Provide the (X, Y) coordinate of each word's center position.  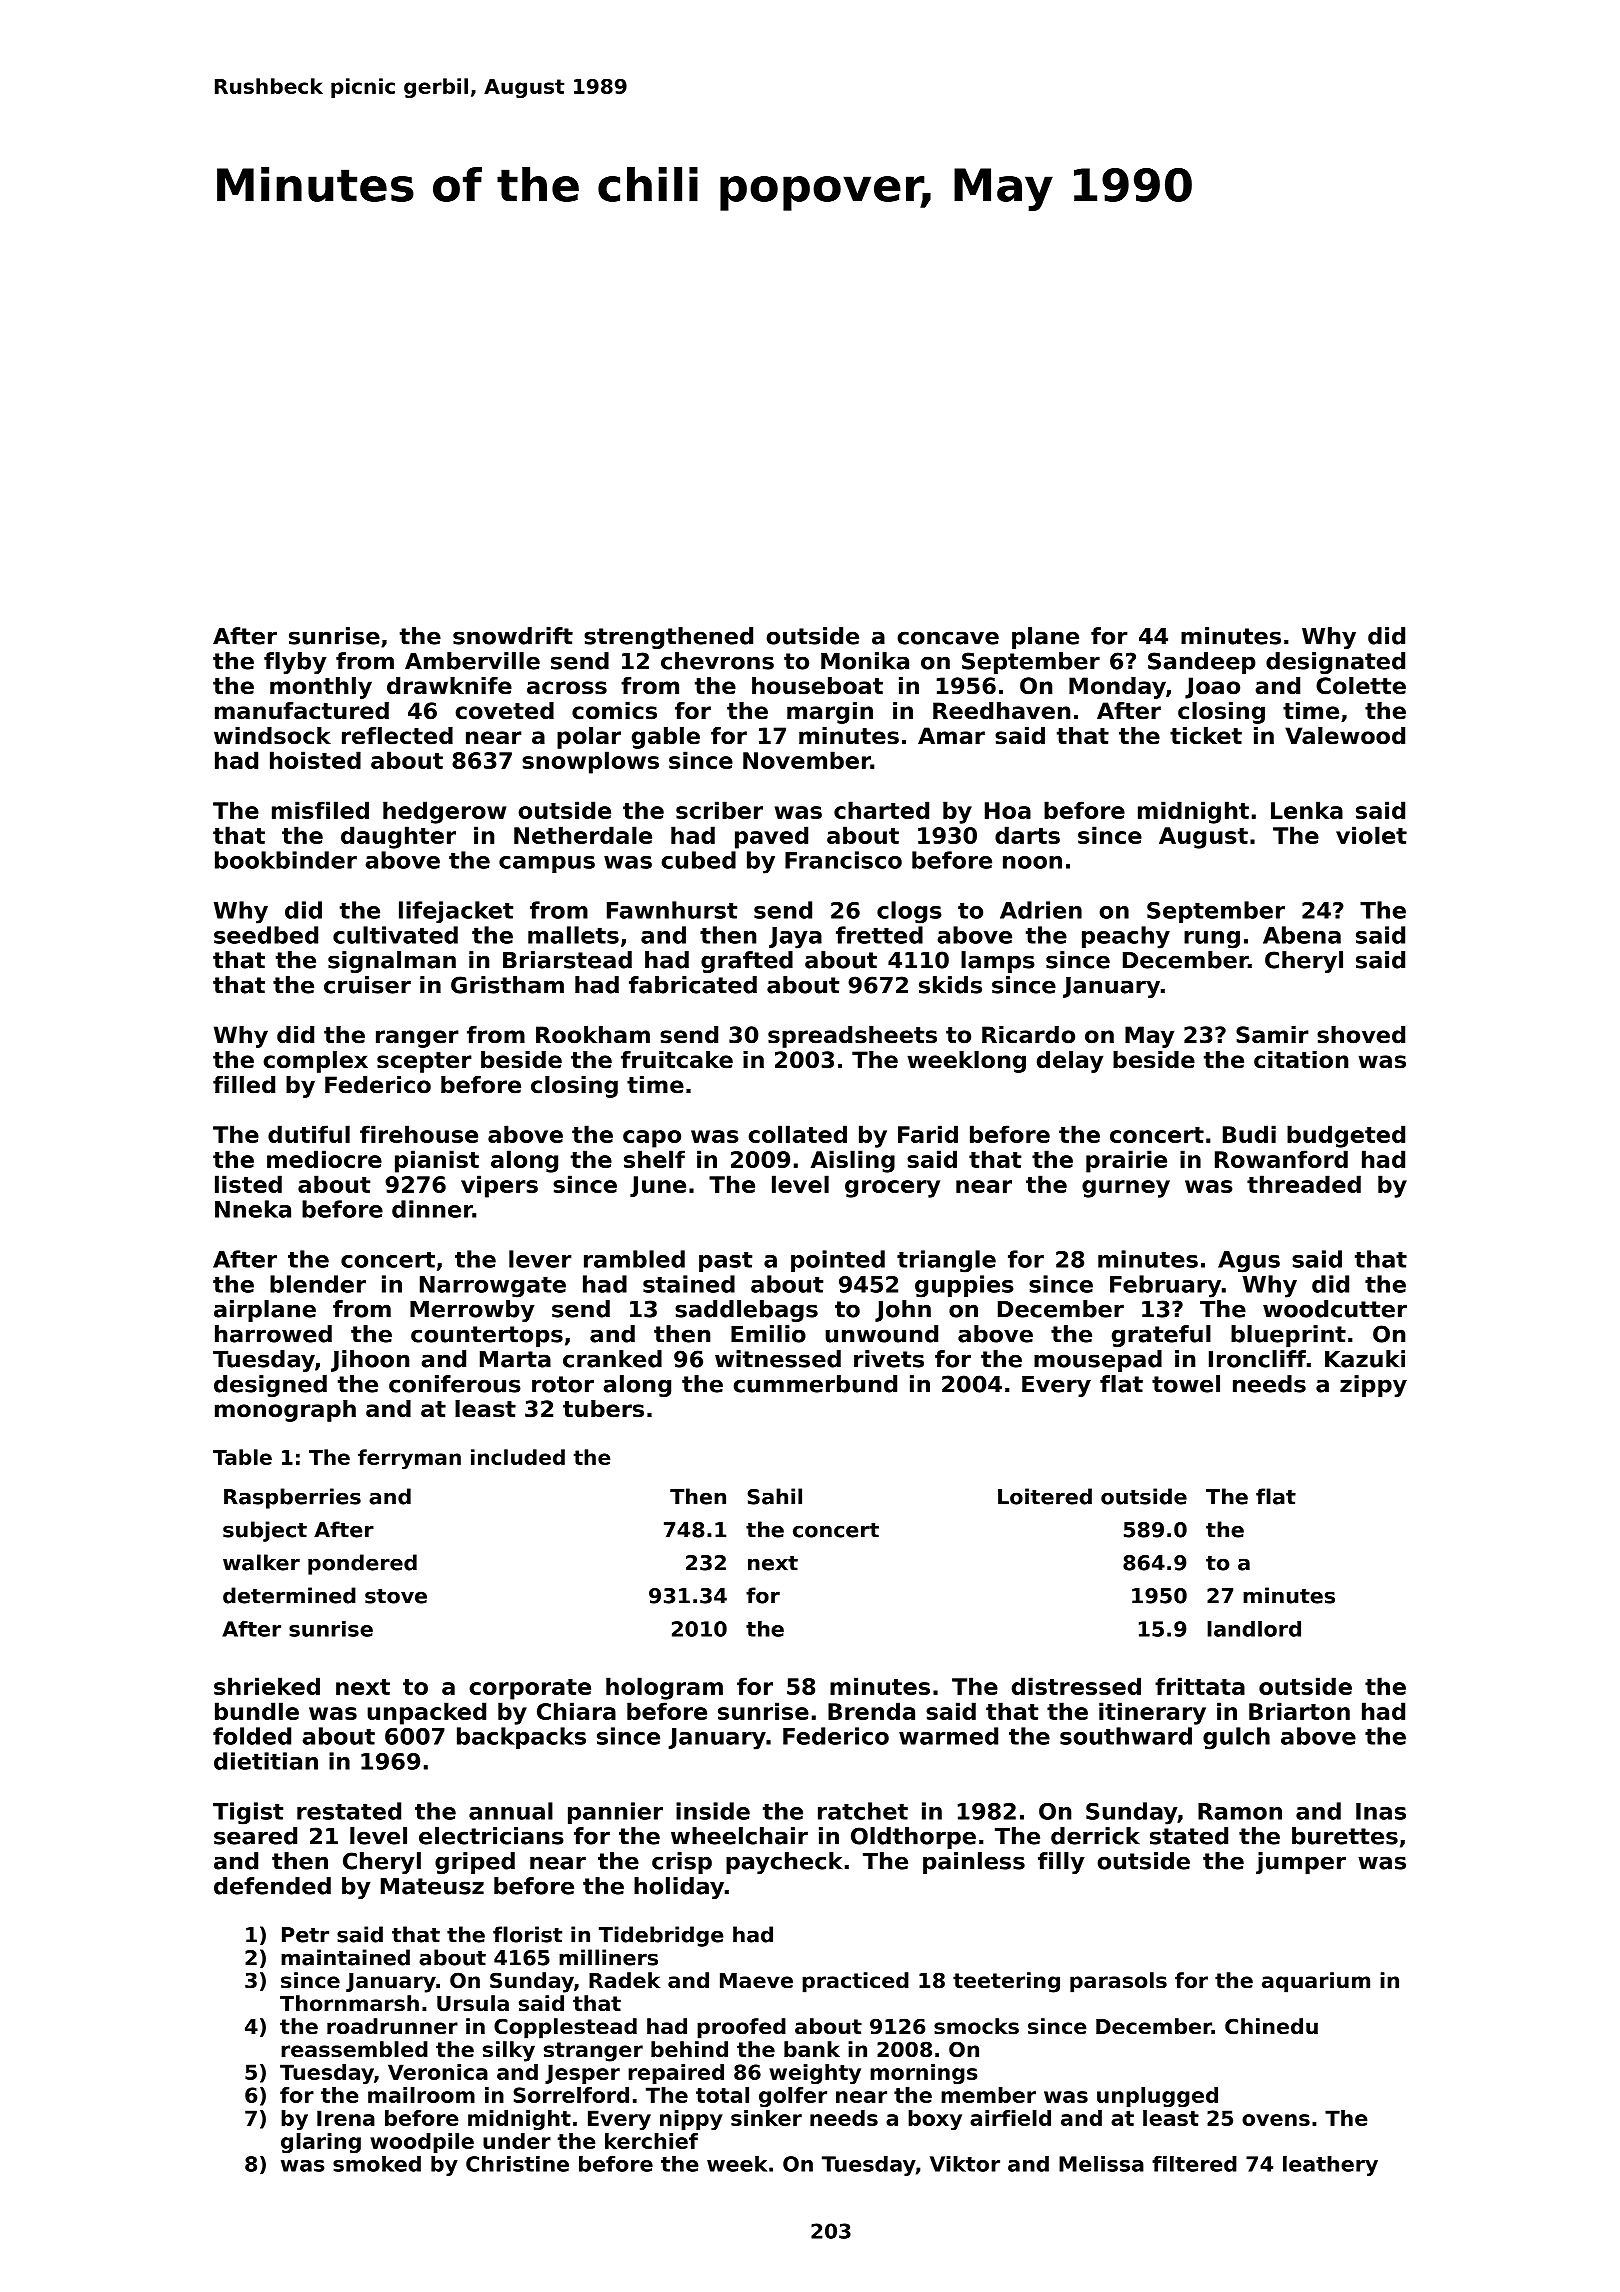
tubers (603, 1409)
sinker (766, 2118)
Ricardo (1028, 1035)
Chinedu (1271, 2026)
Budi (1249, 1134)
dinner (432, 1209)
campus (547, 864)
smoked (377, 2164)
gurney (1126, 1189)
